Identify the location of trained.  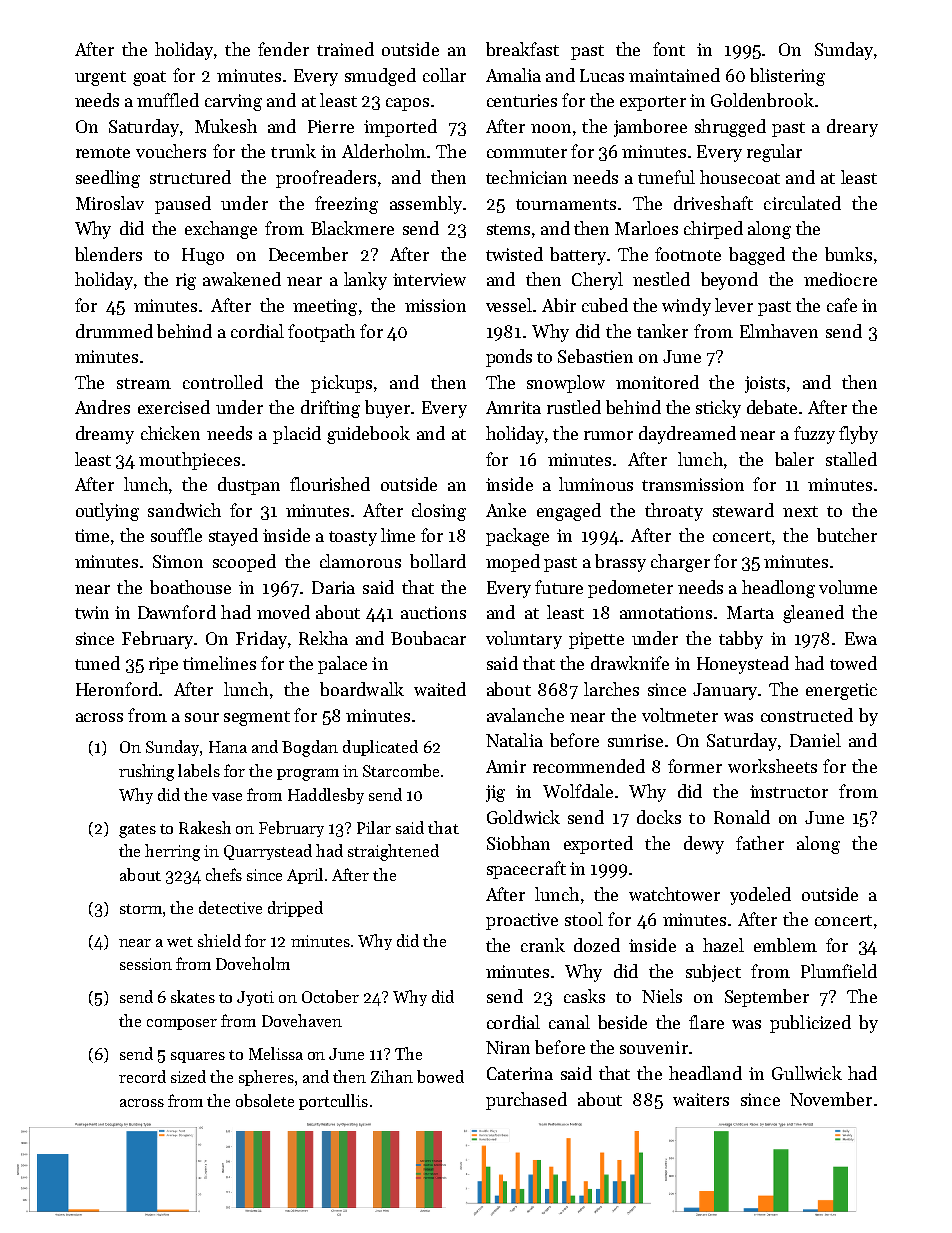
(345, 49).
